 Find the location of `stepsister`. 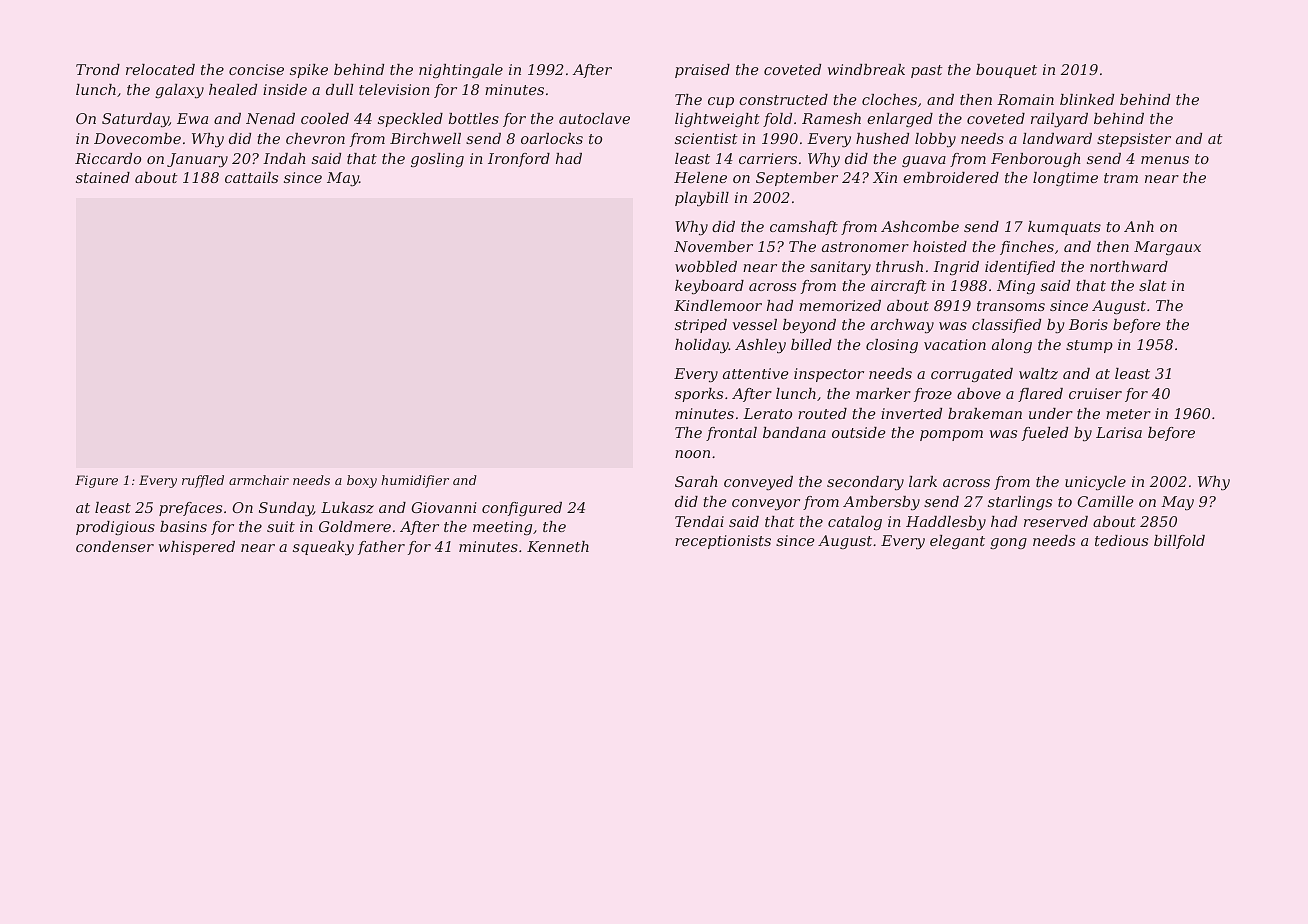

stepsister is located at coordinates (1134, 140).
